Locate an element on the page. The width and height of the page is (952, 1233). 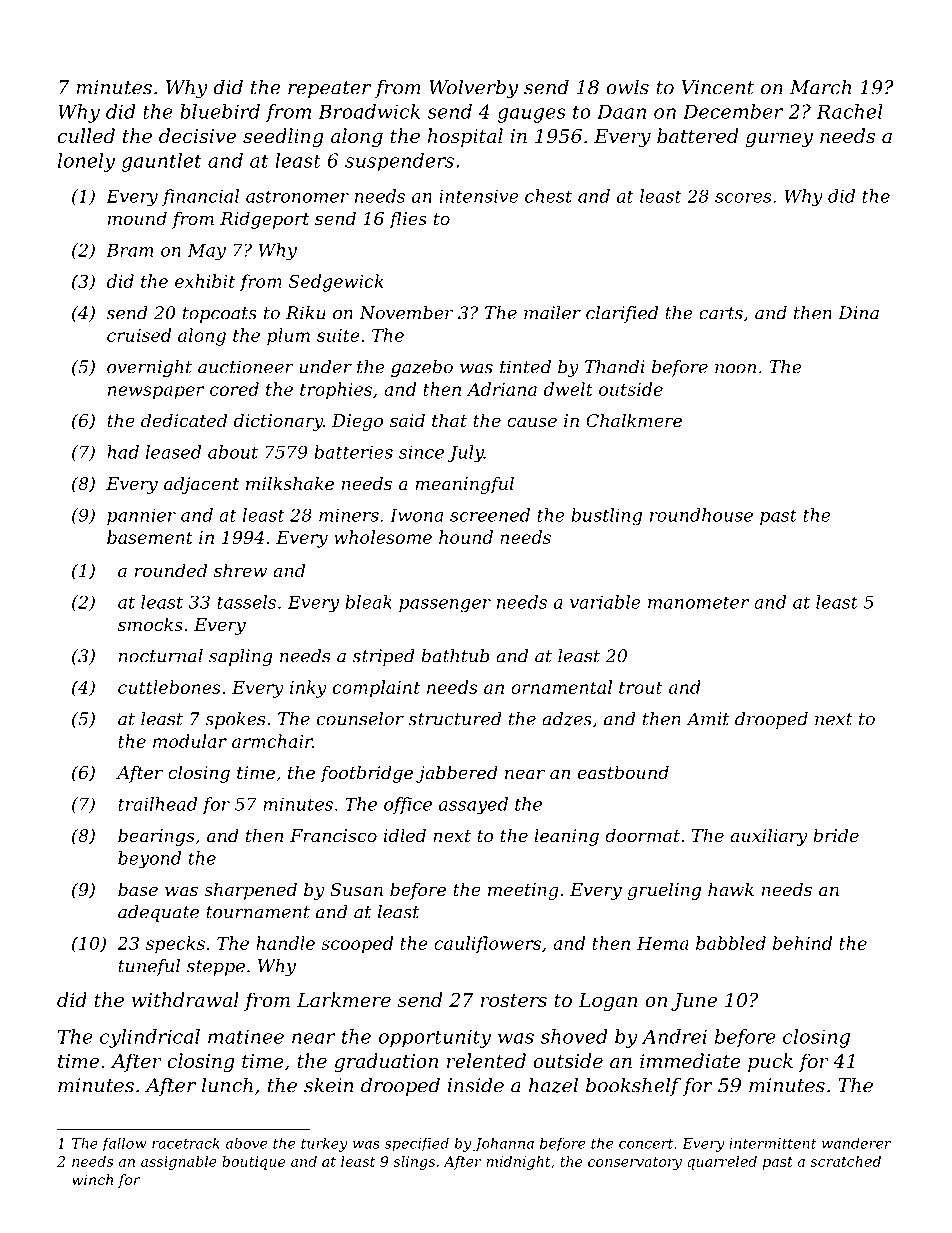
winch is located at coordinates (92, 1179).
